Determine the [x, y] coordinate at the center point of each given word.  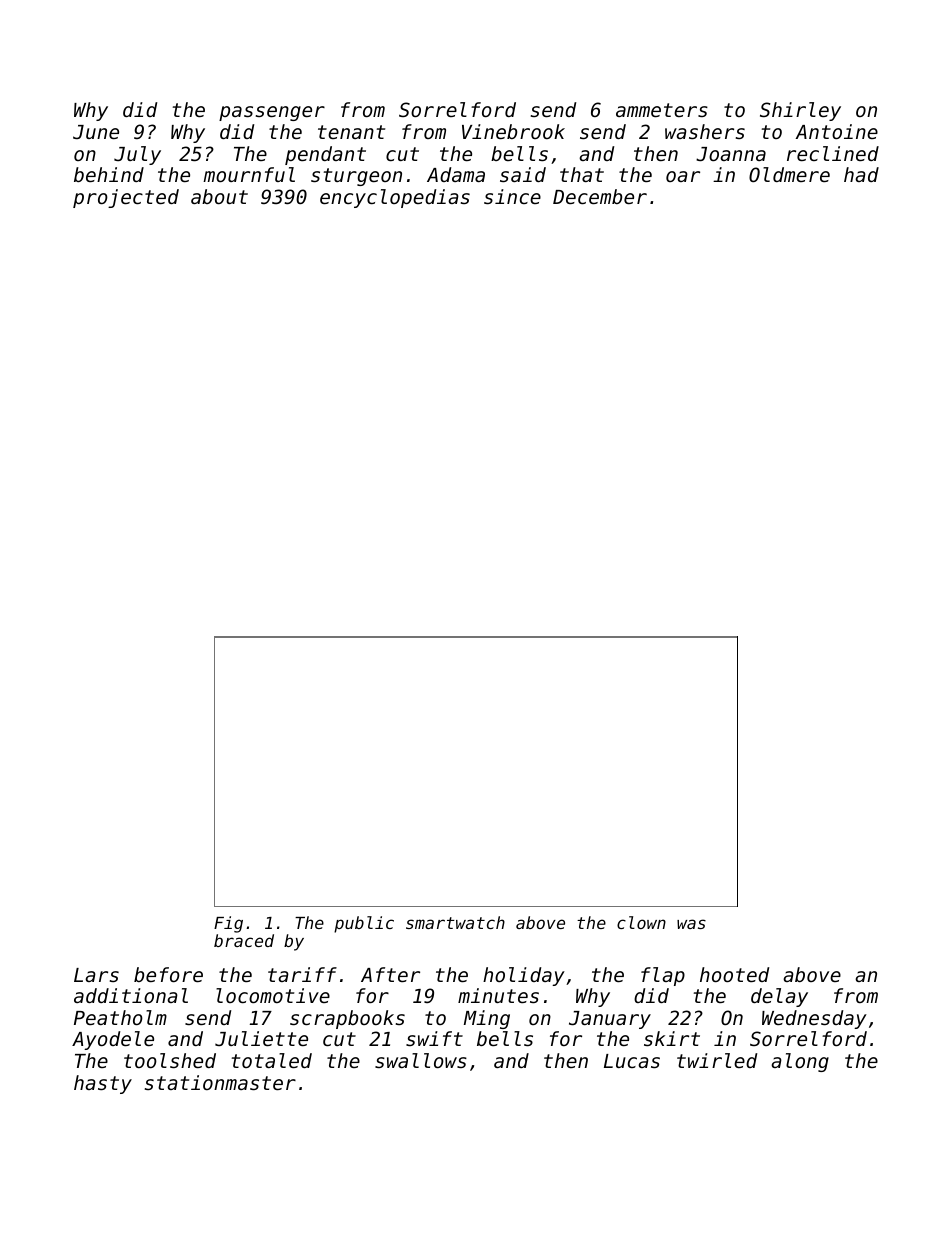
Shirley [800, 111]
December [600, 196]
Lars [96, 975]
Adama [456, 174]
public [364, 924]
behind [109, 174]
